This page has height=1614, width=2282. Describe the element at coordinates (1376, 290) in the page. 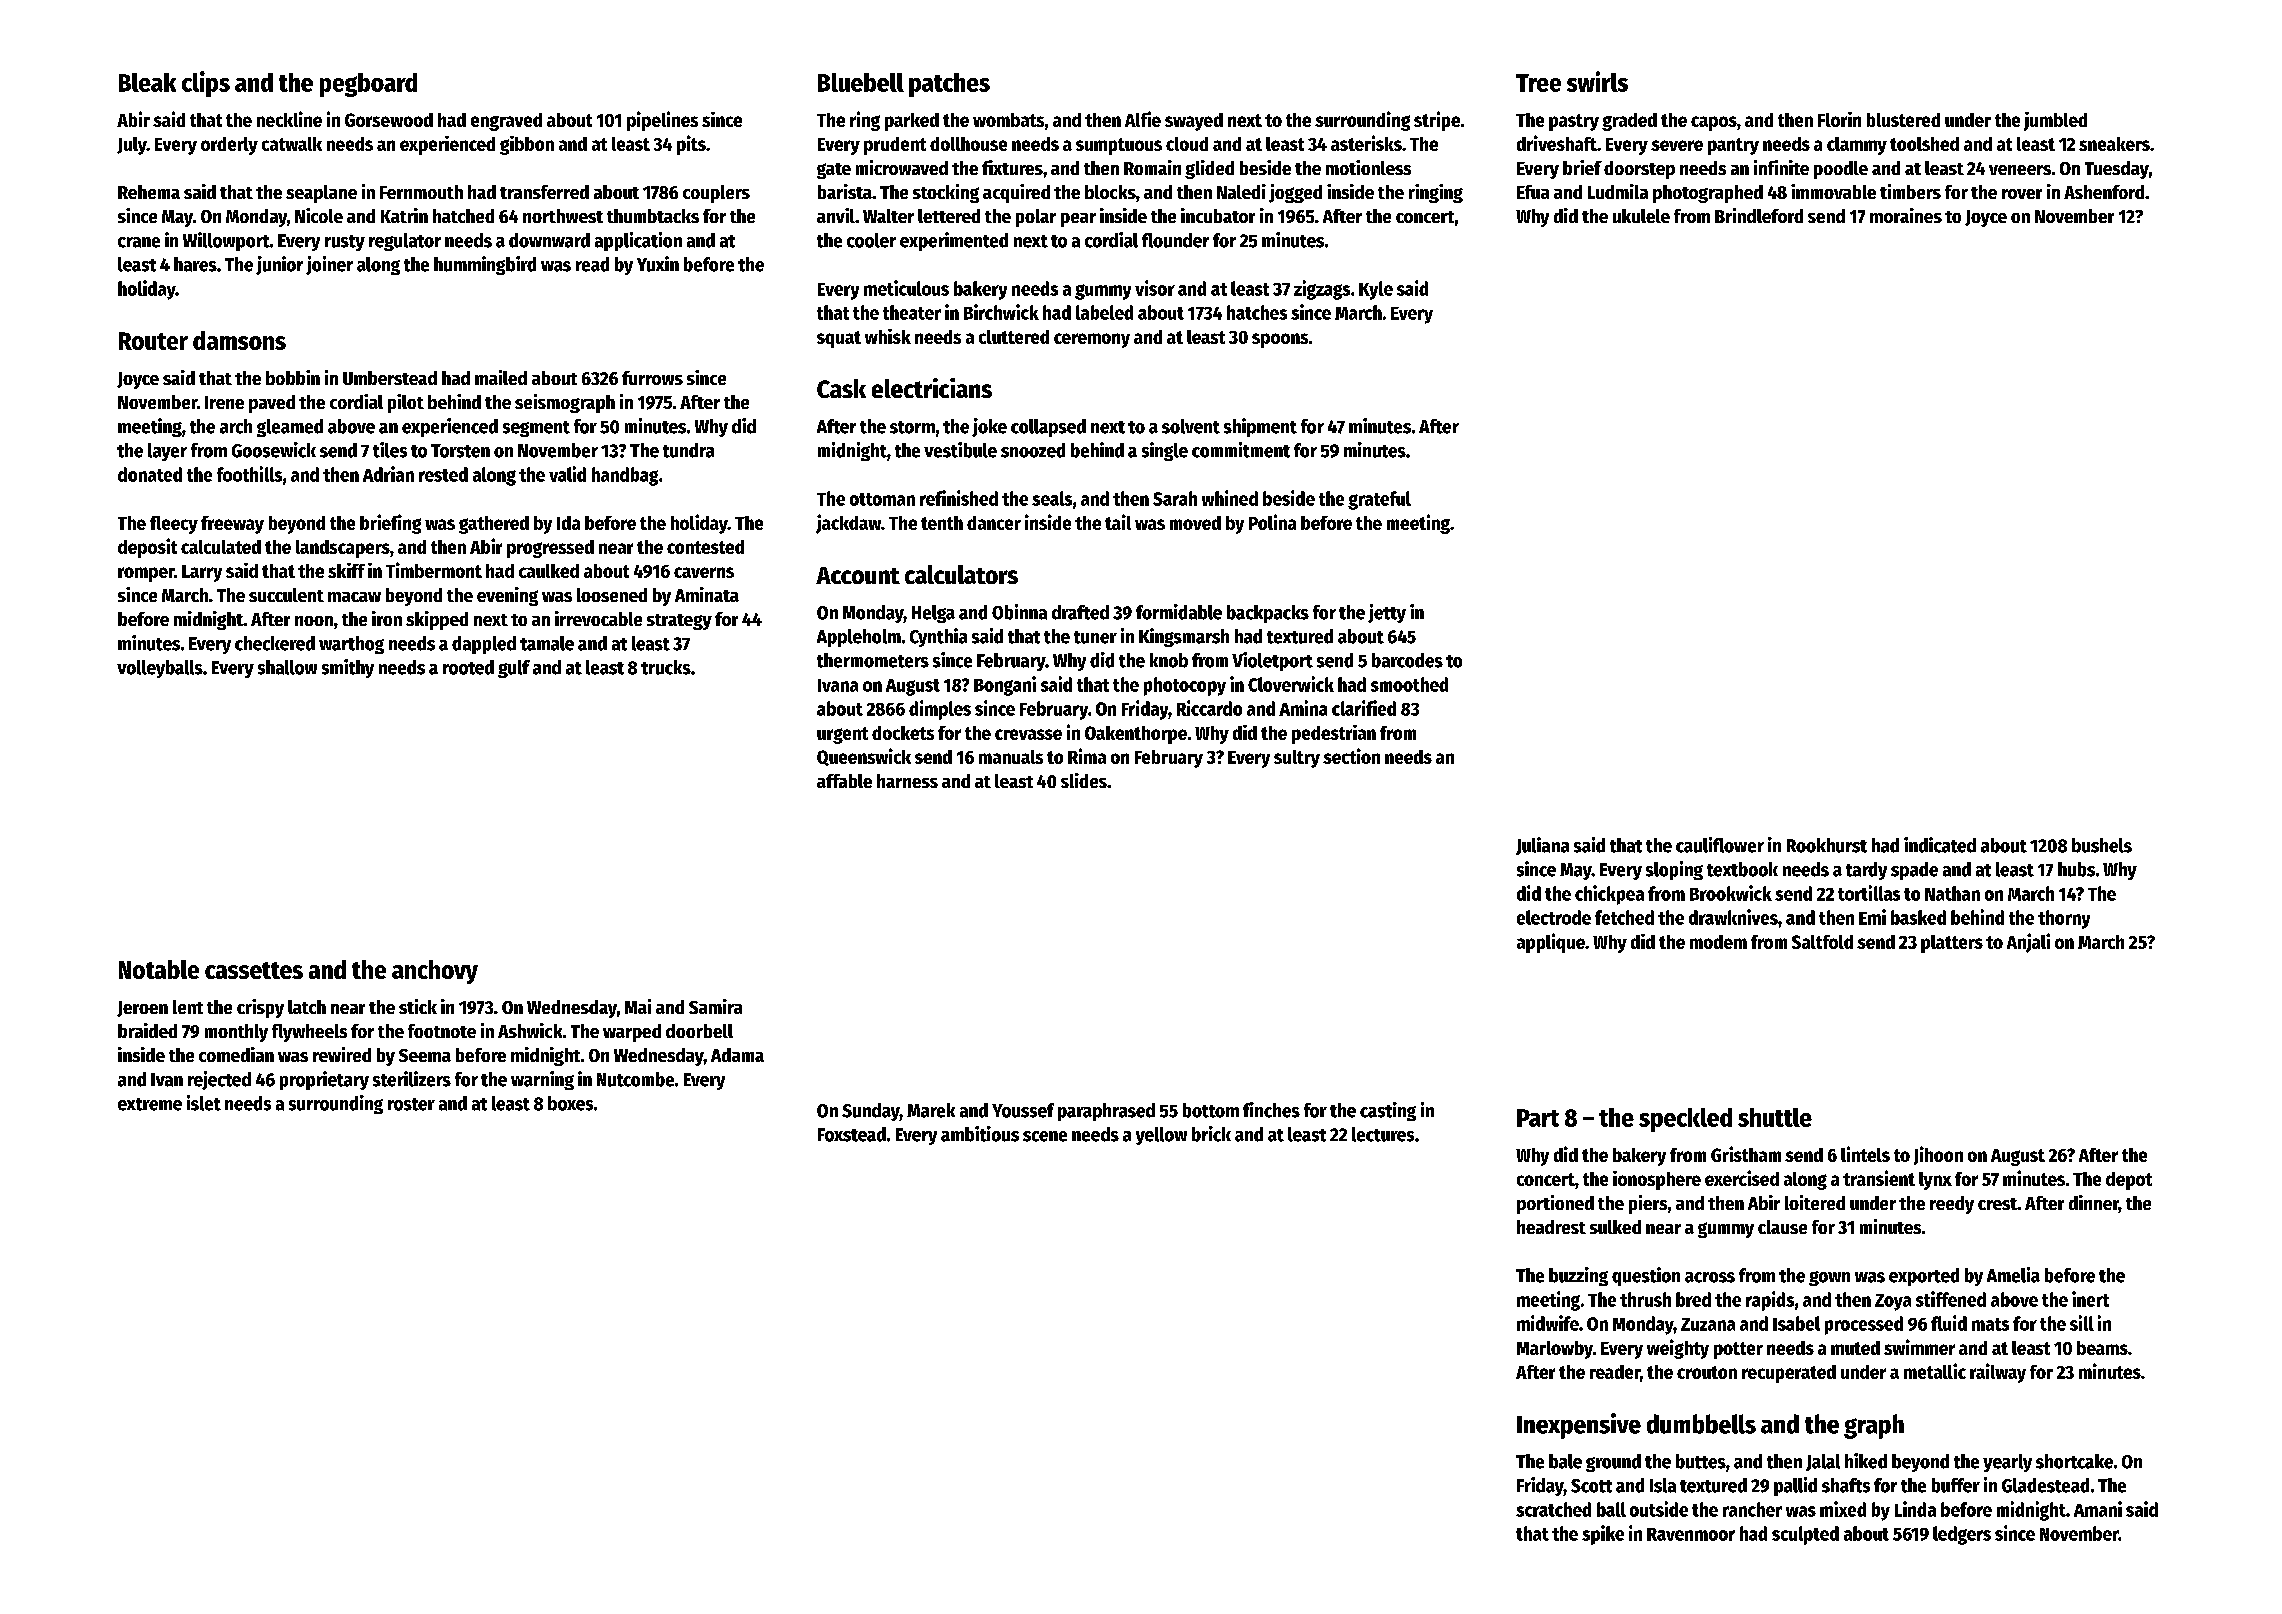

I see `Kyle` at that location.
